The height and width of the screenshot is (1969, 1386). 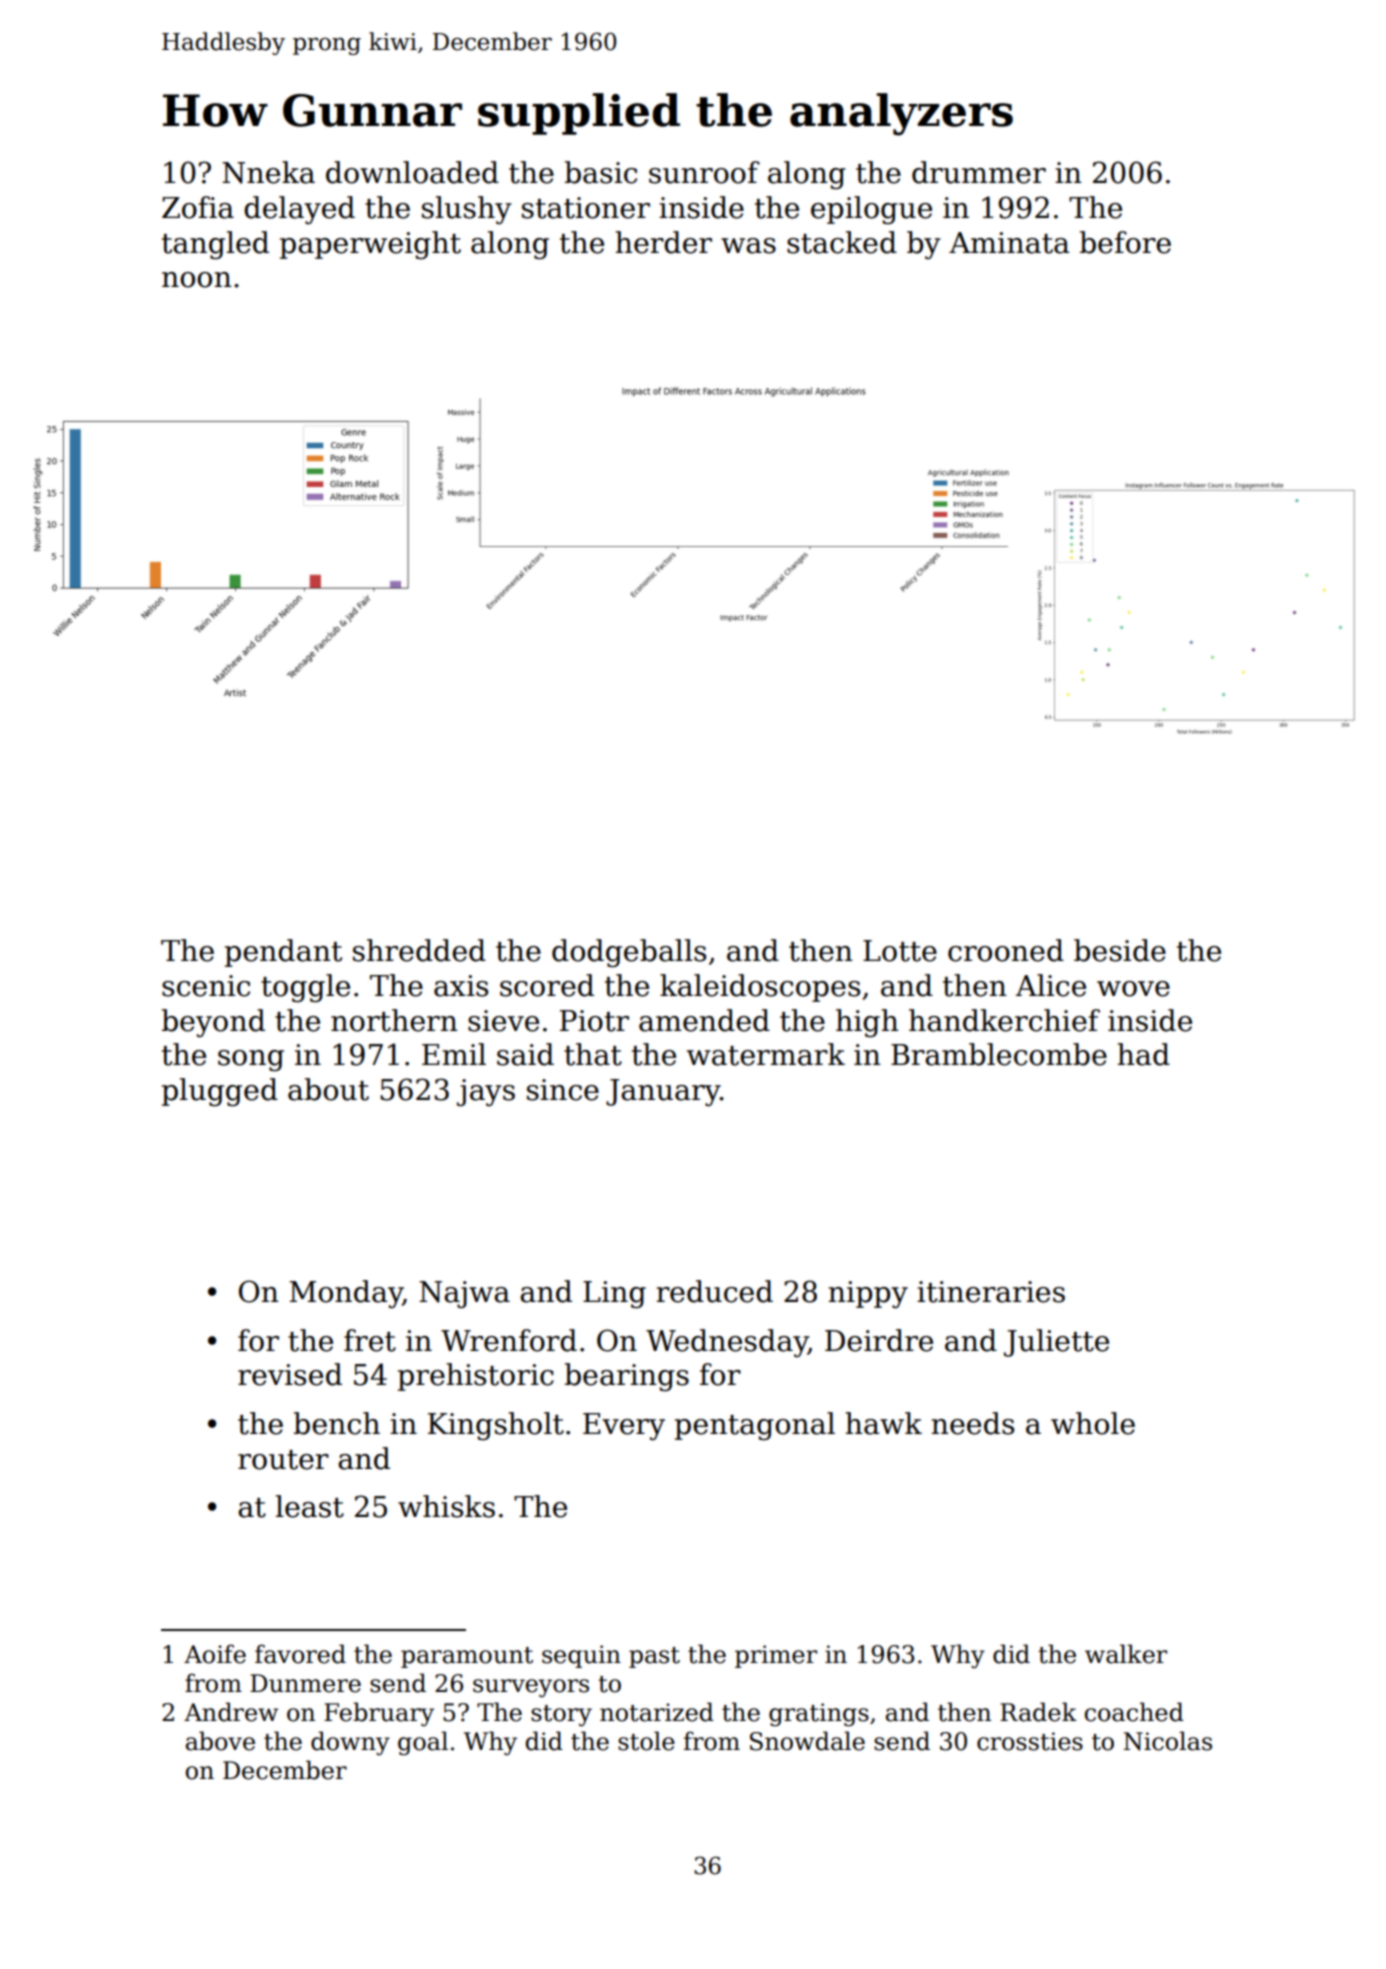 I want to click on Alice, so click(x=1050, y=985).
